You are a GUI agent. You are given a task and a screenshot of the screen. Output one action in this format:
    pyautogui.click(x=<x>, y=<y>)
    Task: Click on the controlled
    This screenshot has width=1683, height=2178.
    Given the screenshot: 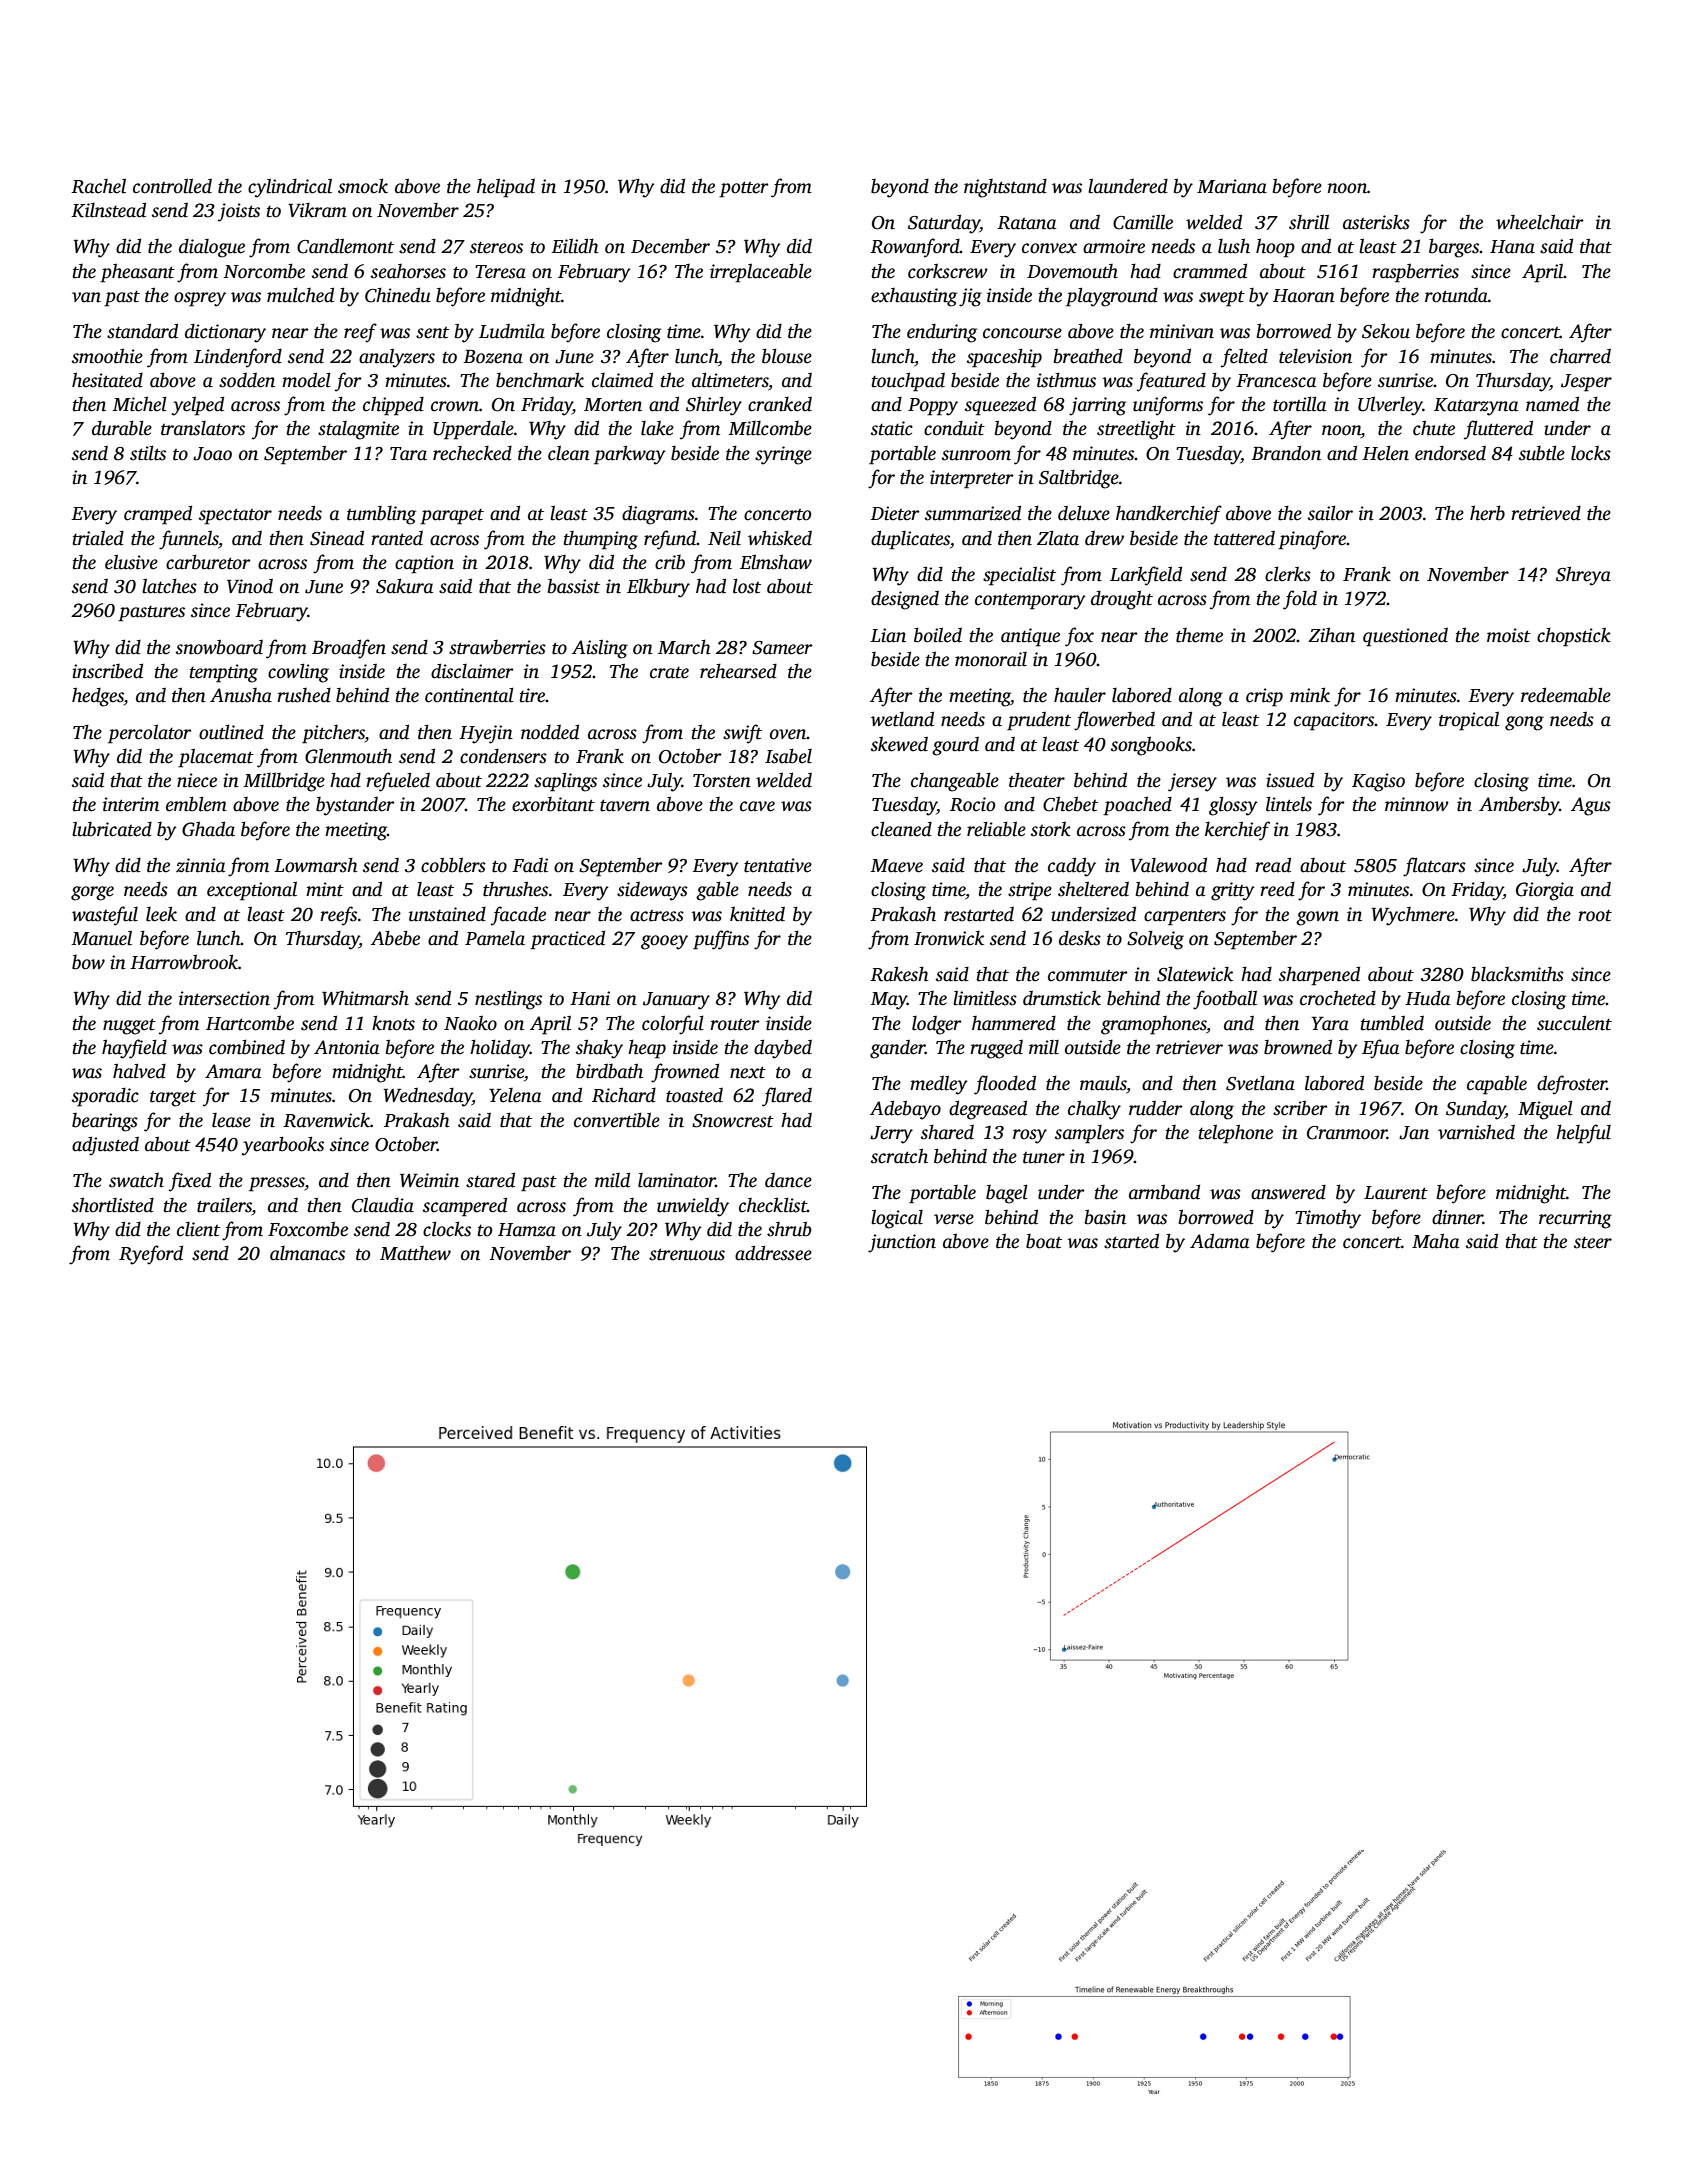 What is the action you would take?
    pyautogui.click(x=172, y=186)
